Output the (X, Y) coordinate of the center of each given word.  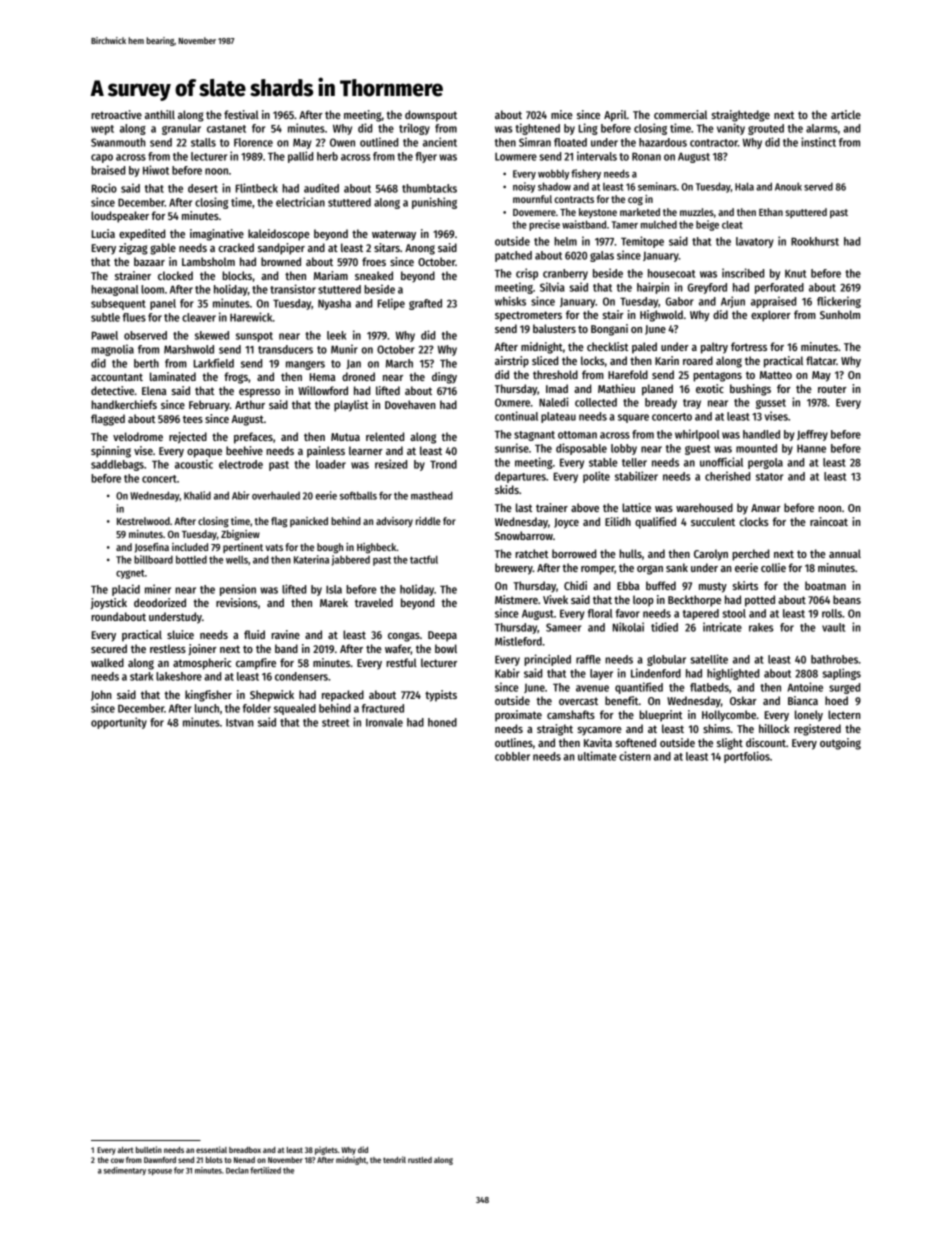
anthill (160, 114)
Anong (420, 249)
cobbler (512, 756)
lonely (809, 716)
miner (158, 589)
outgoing (840, 744)
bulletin (149, 1149)
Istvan (240, 723)
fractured (383, 708)
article (846, 114)
